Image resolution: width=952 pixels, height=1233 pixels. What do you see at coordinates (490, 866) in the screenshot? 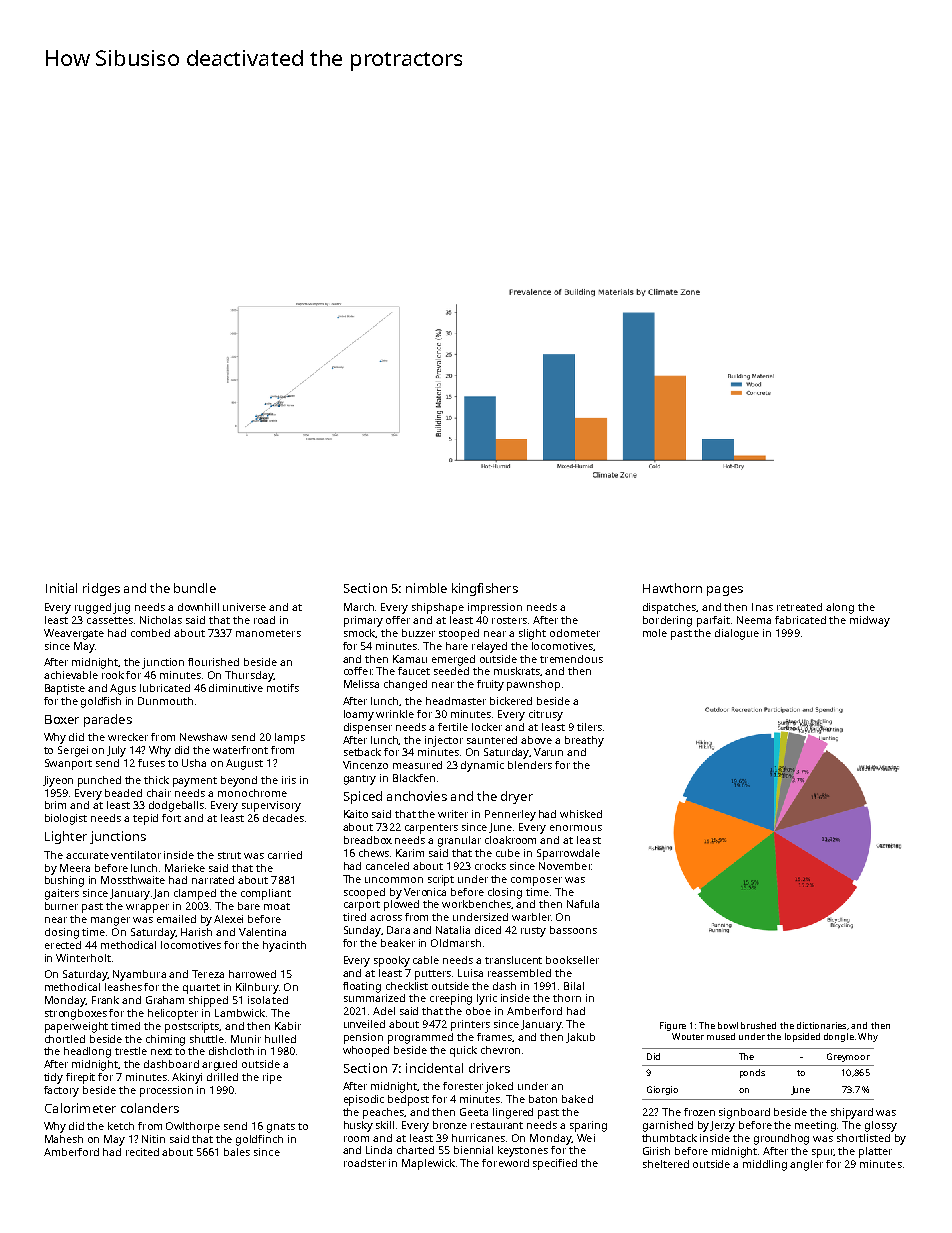
I see `crocks` at bounding box center [490, 866].
